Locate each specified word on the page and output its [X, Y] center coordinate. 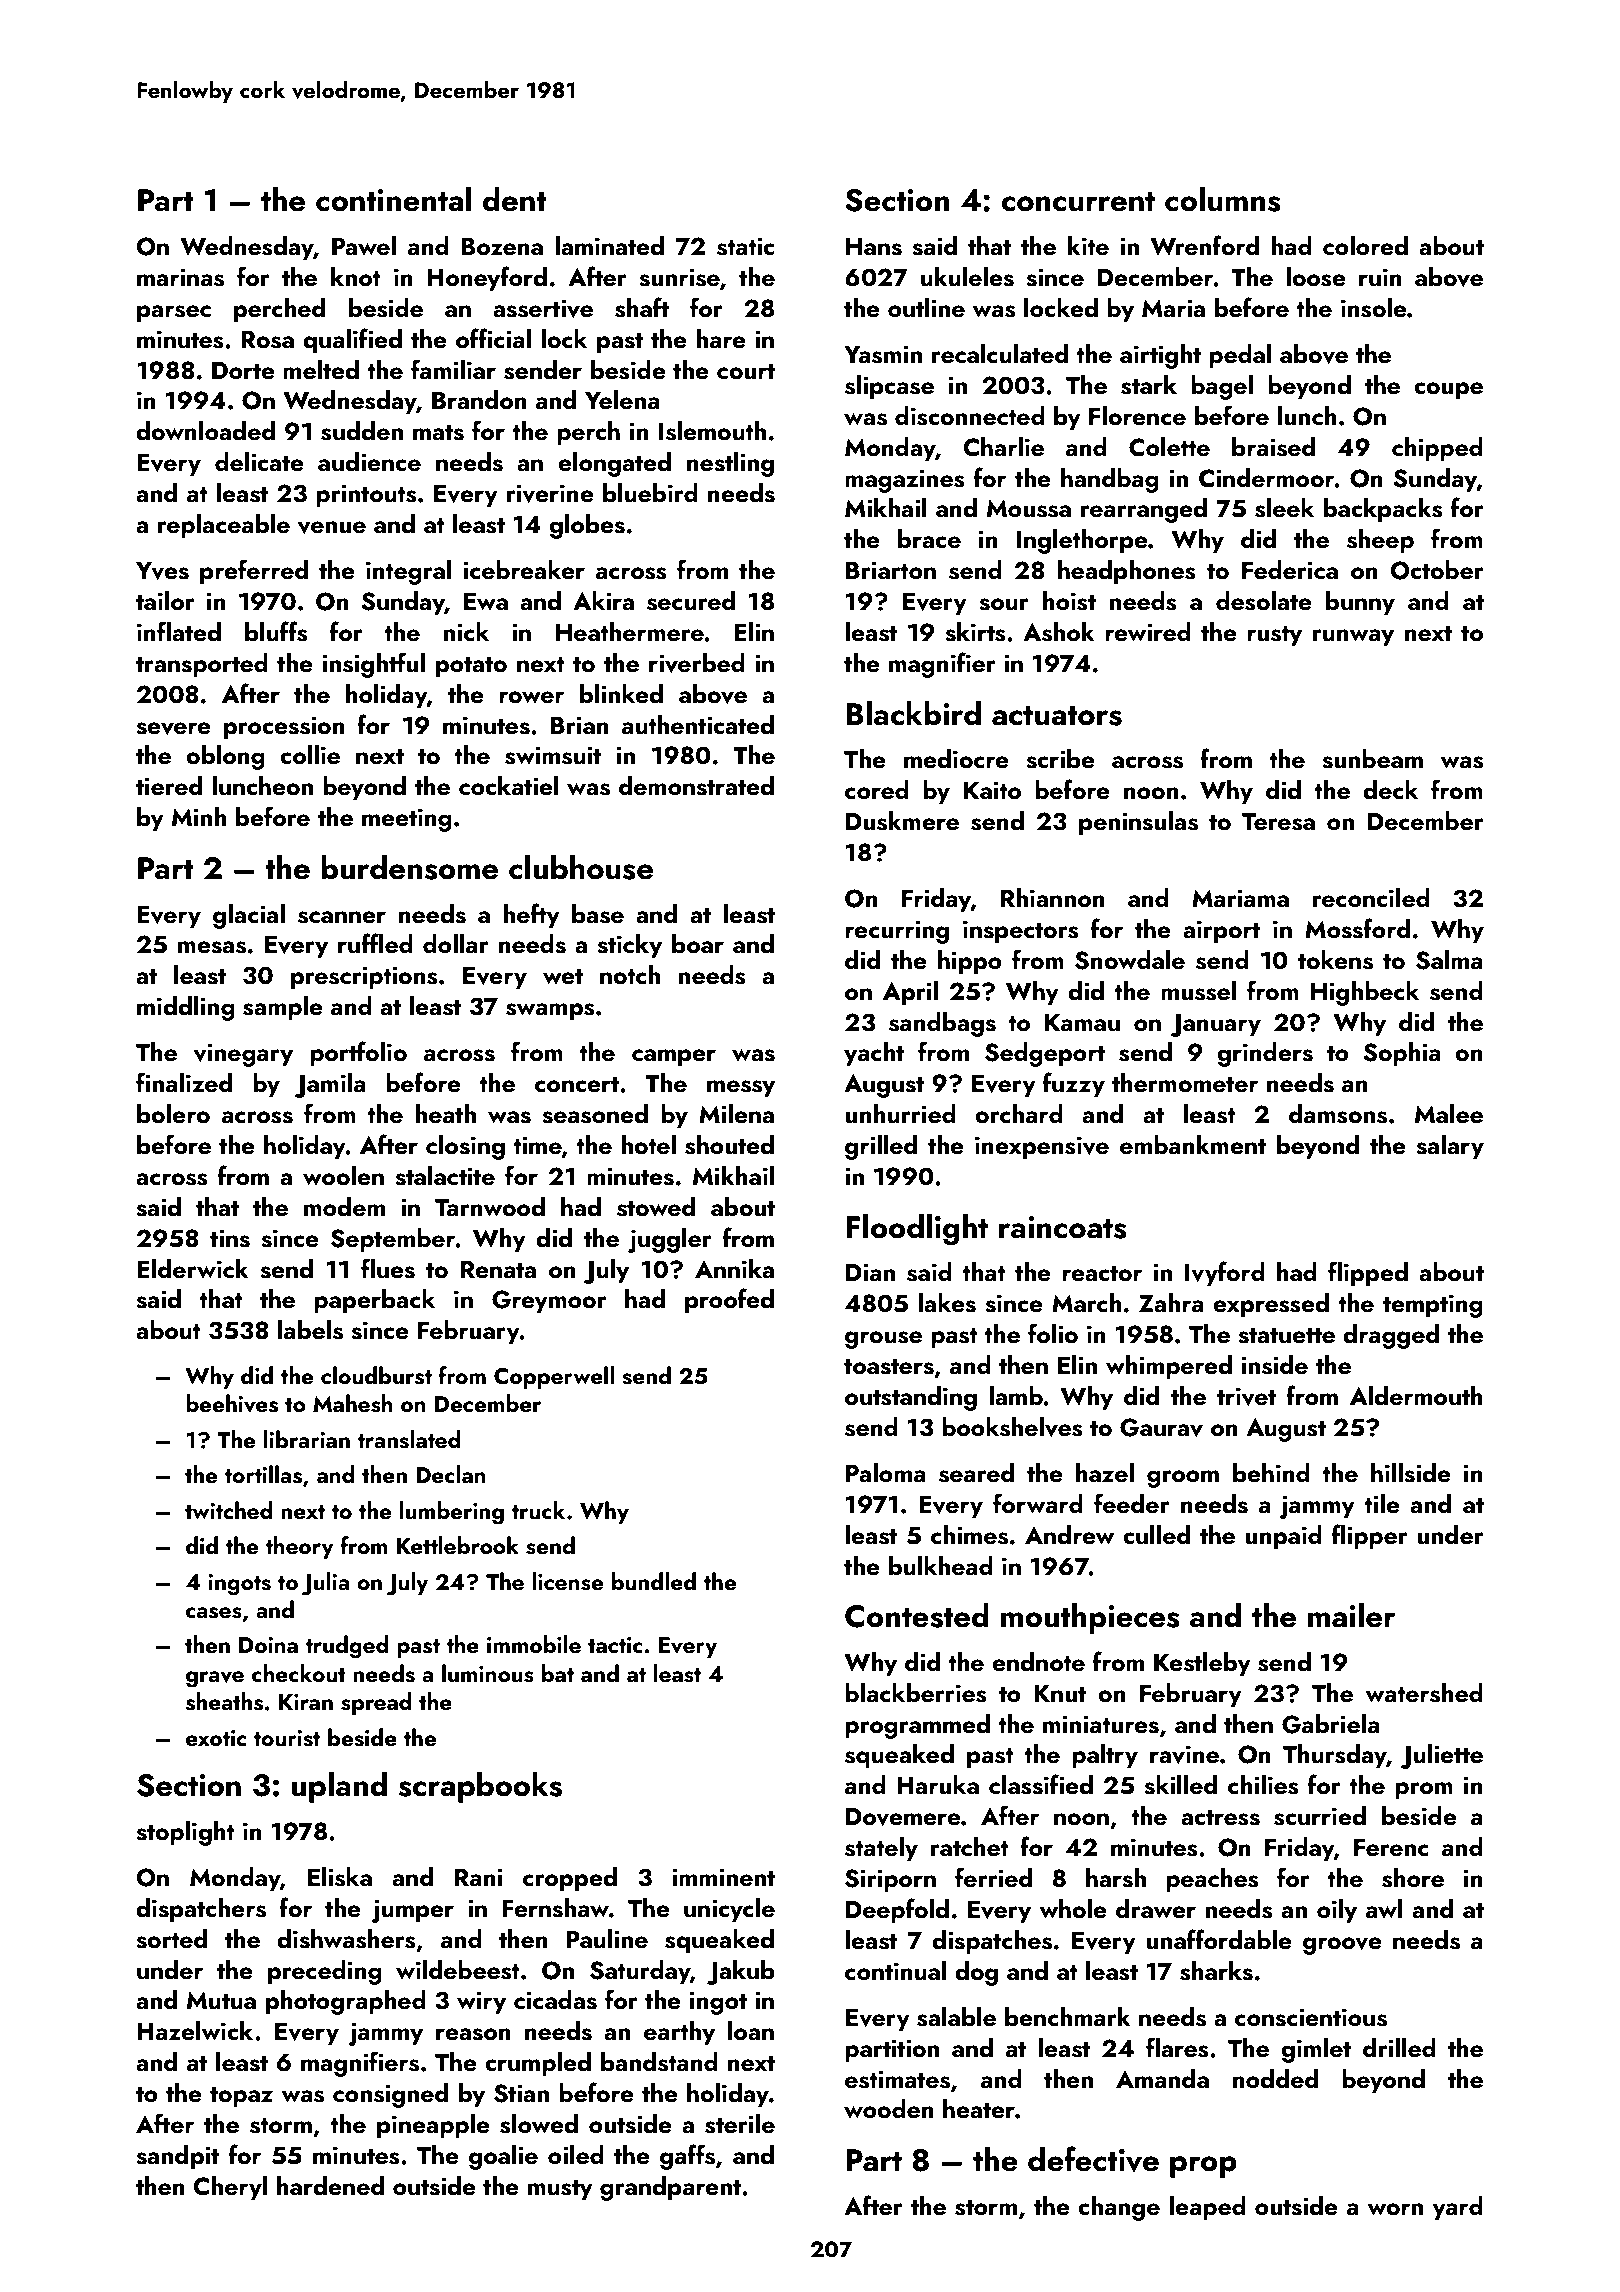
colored [1365, 246]
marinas [180, 277]
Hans [874, 247]
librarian [307, 1439]
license [567, 1581]
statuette [1286, 1336]
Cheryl [230, 2188]
